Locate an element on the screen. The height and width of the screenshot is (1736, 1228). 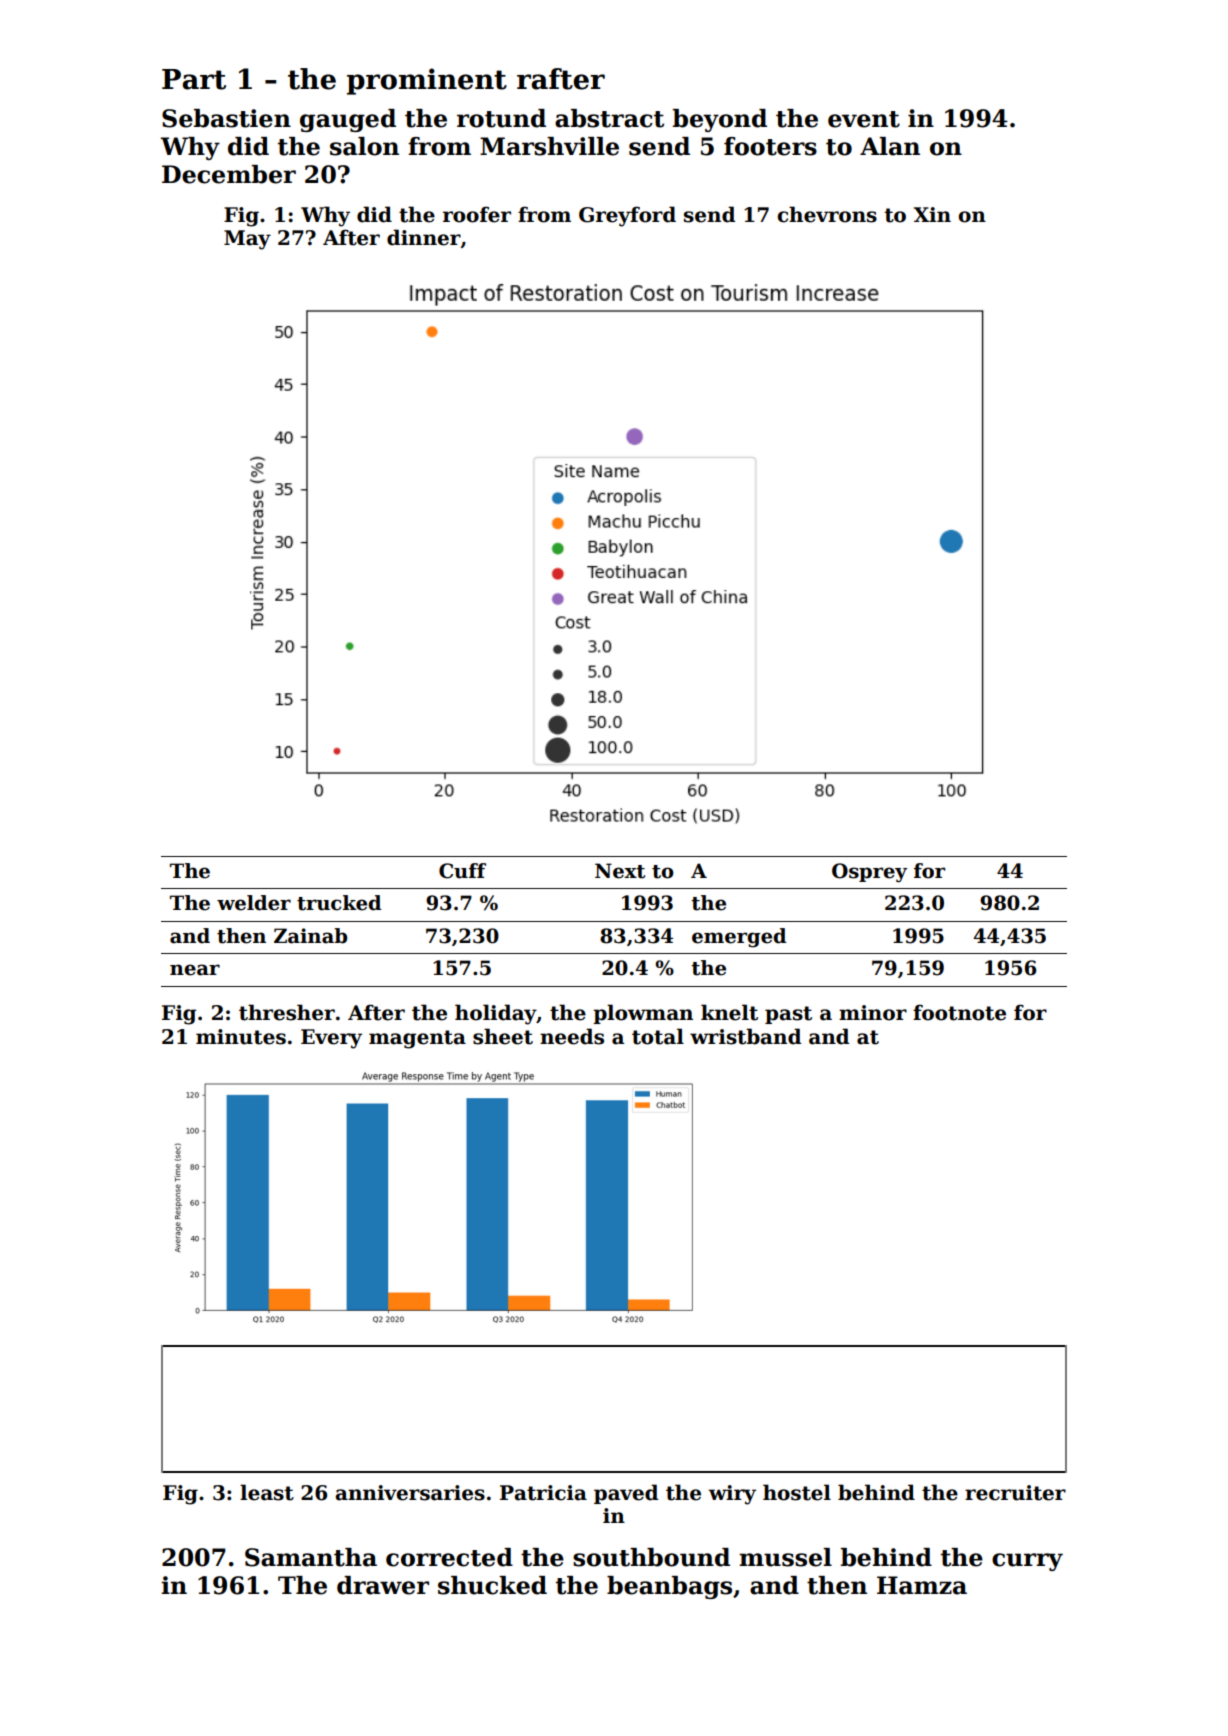
Greyford is located at coordinates (627, 216).
